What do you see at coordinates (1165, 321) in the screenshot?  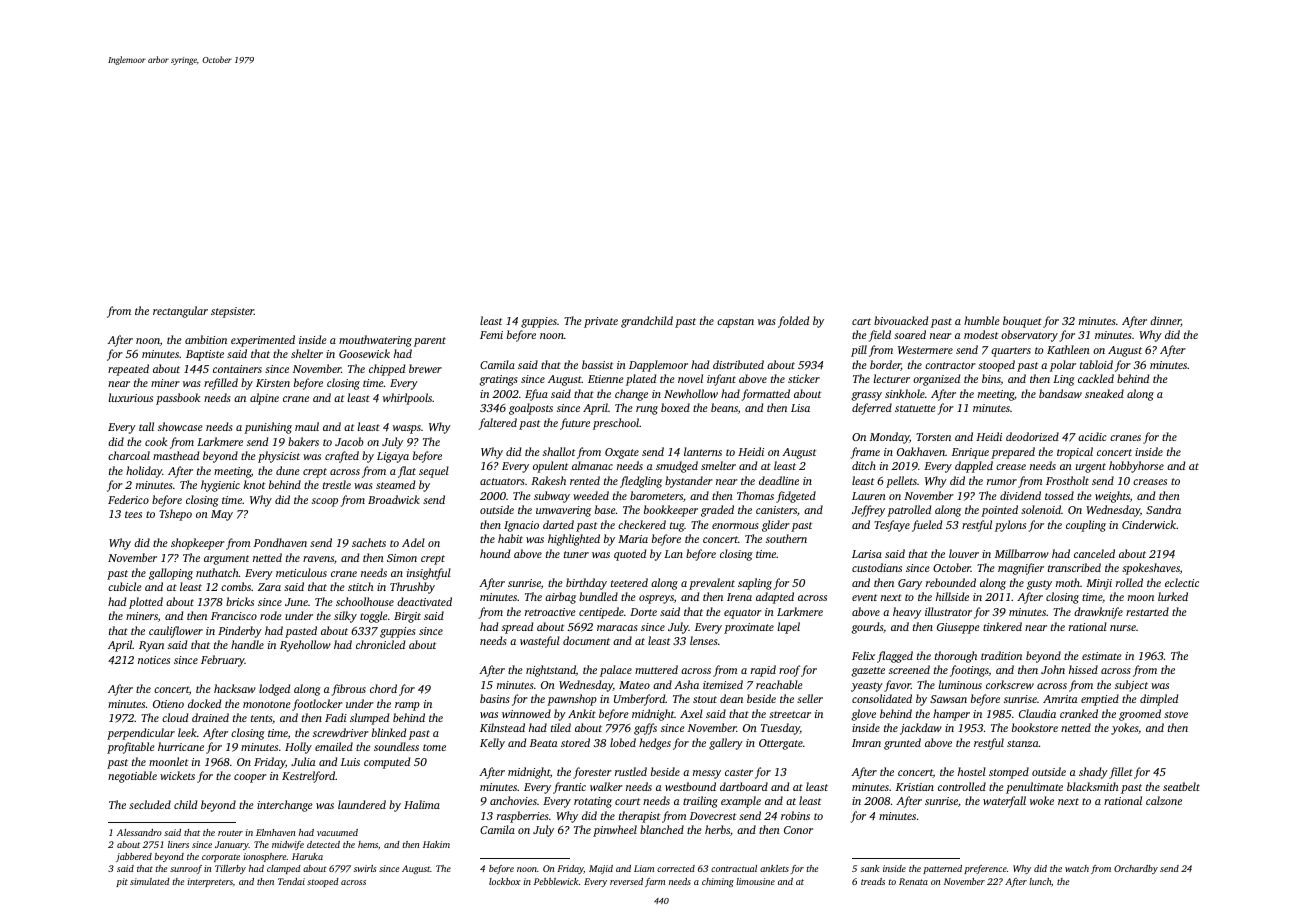 I see `dinner` at bounding box center [1165, 321].
